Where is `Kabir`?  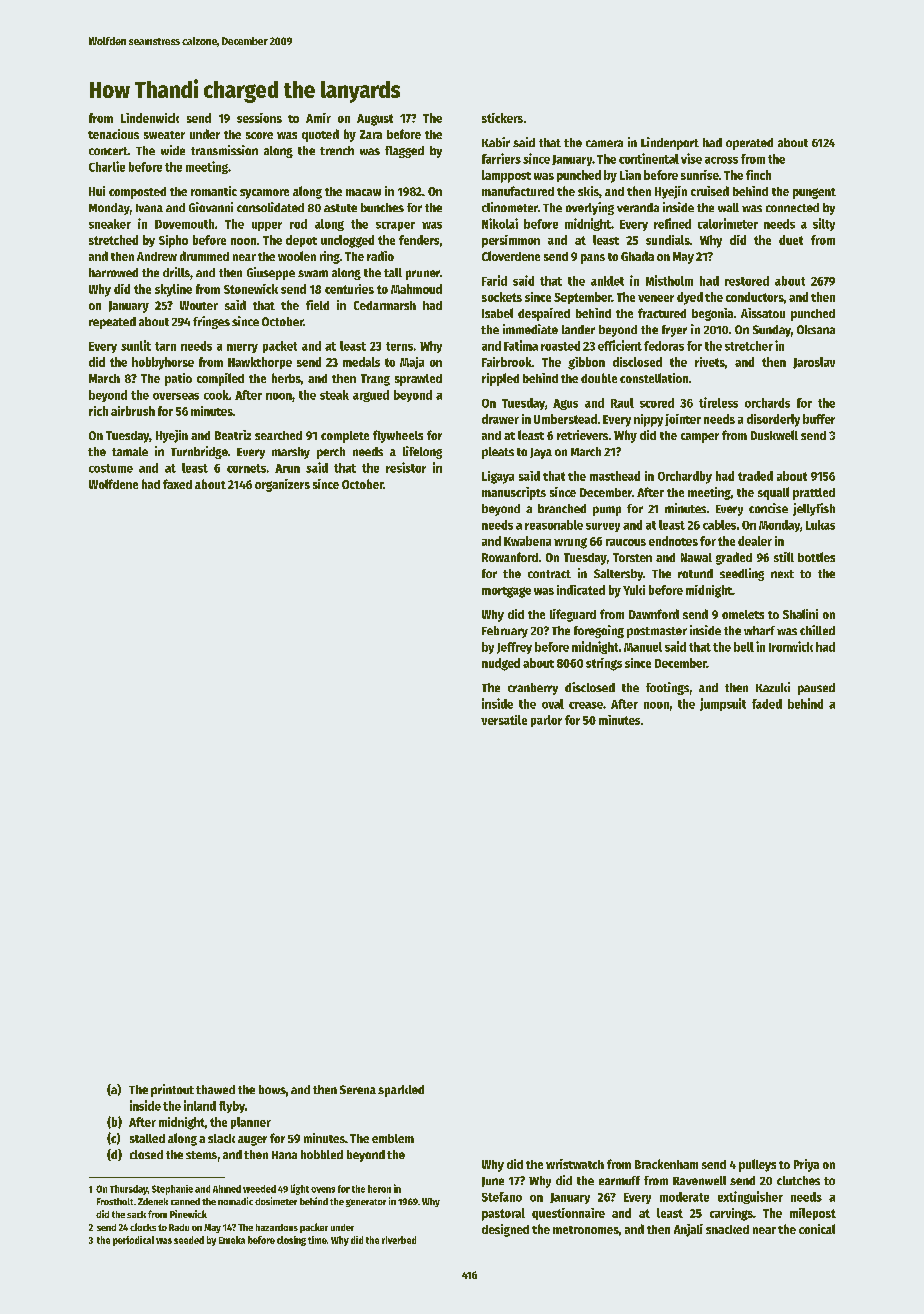 Kabir is located at coordinates (496, 142).
